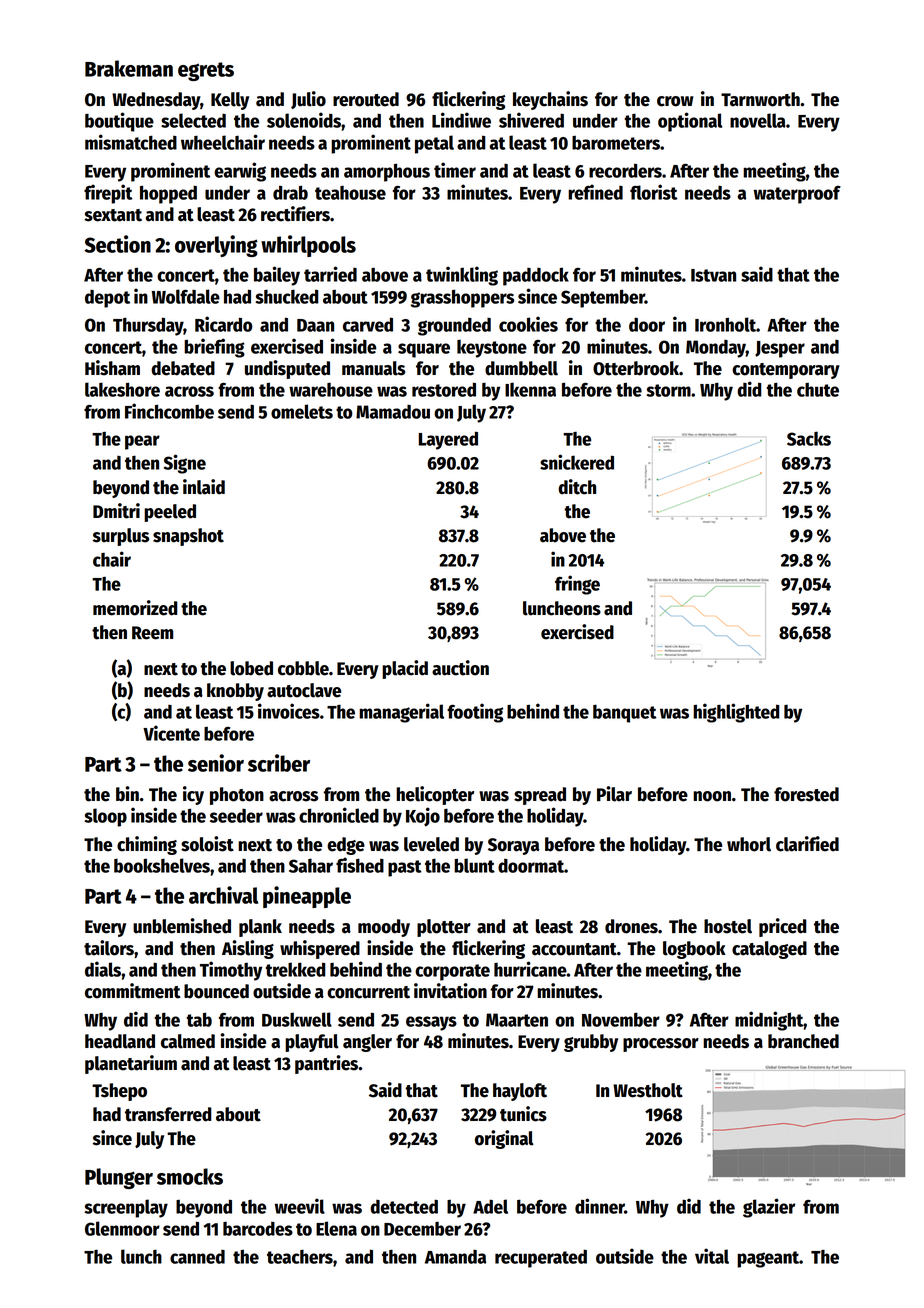 The width and height of the screenshot is (924, 1308). I want to click on auction, so click(460, 668).
